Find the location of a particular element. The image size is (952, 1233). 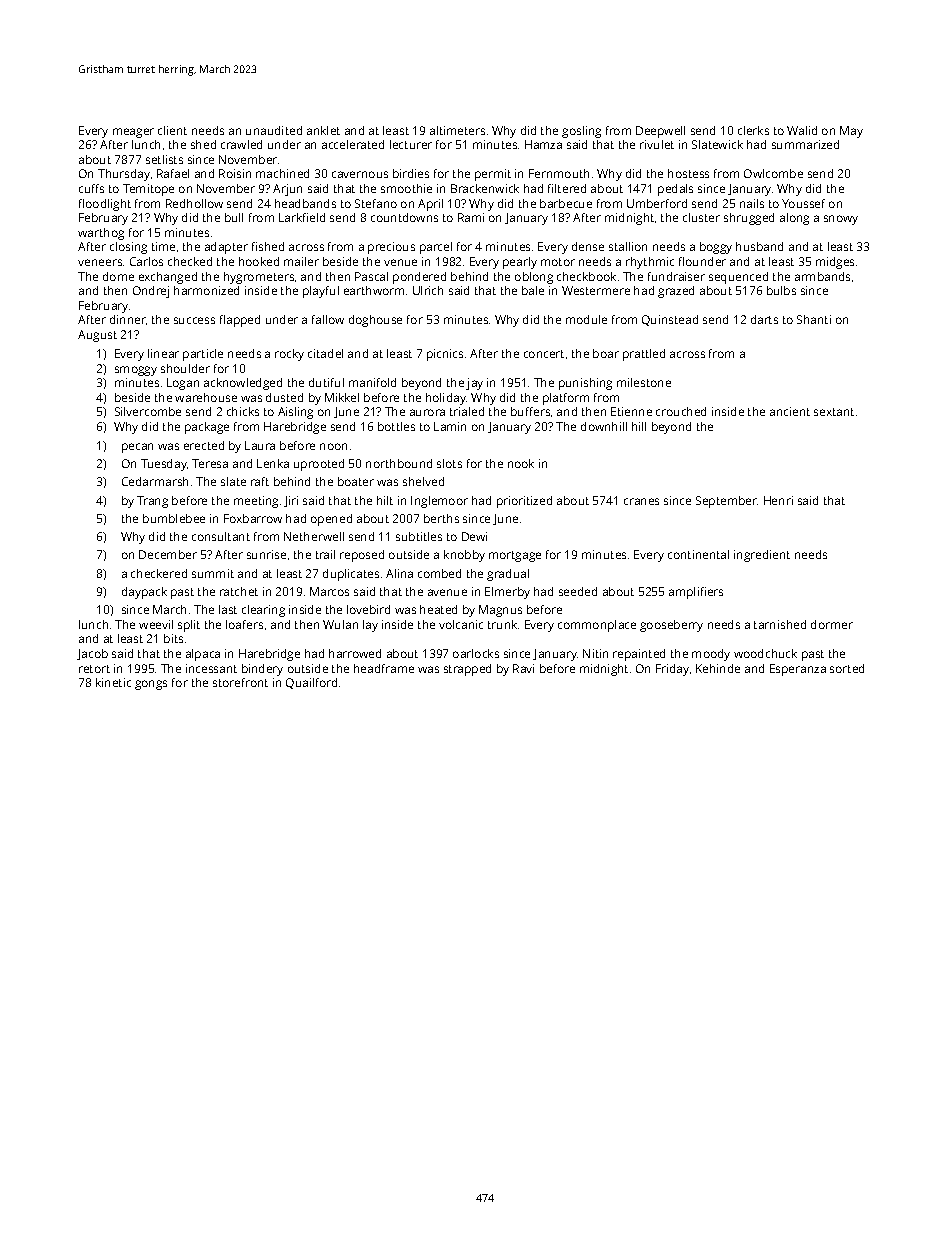

Shanti is located at coordinates (814, 319).
